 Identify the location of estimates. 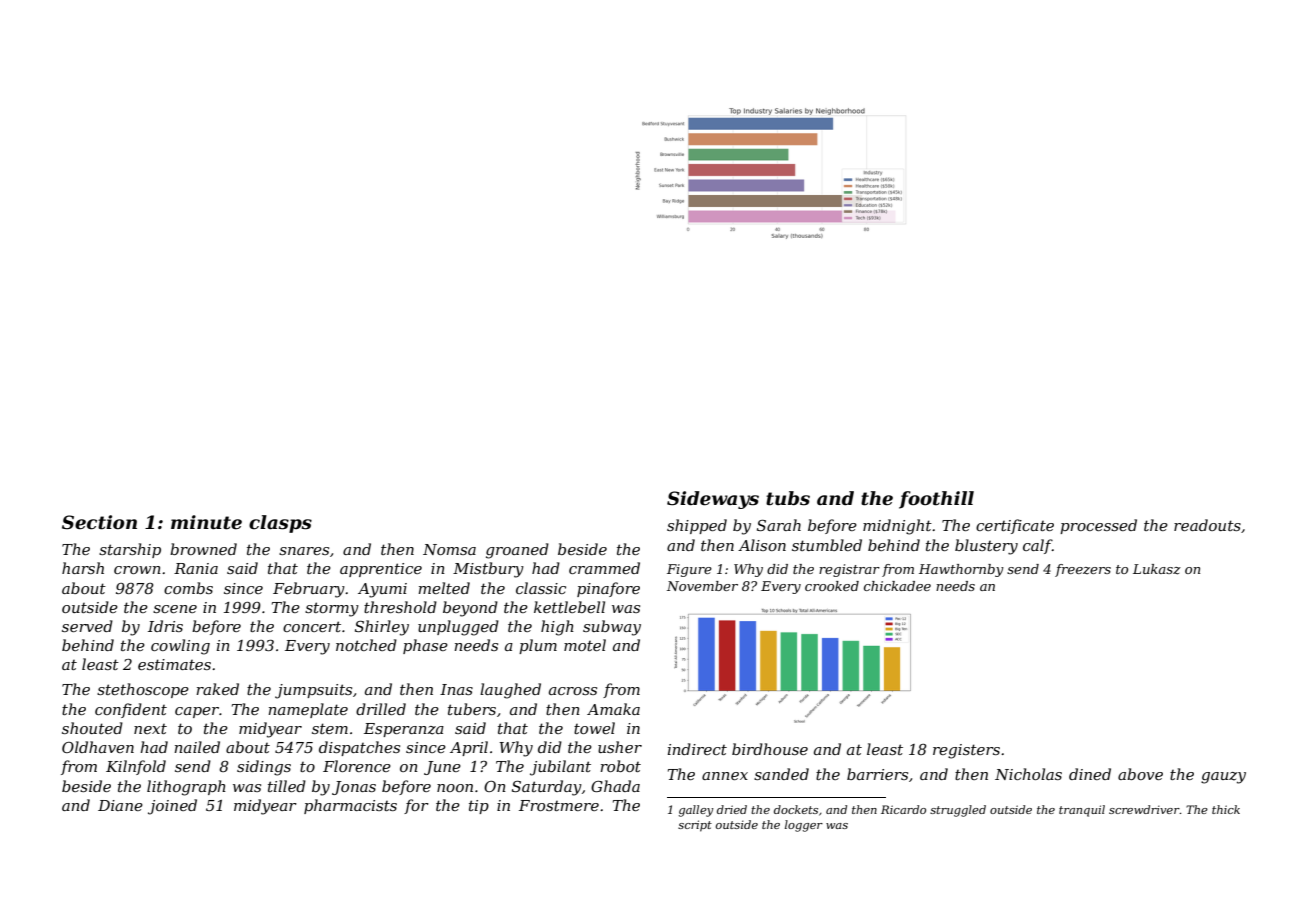
(174, 664).
